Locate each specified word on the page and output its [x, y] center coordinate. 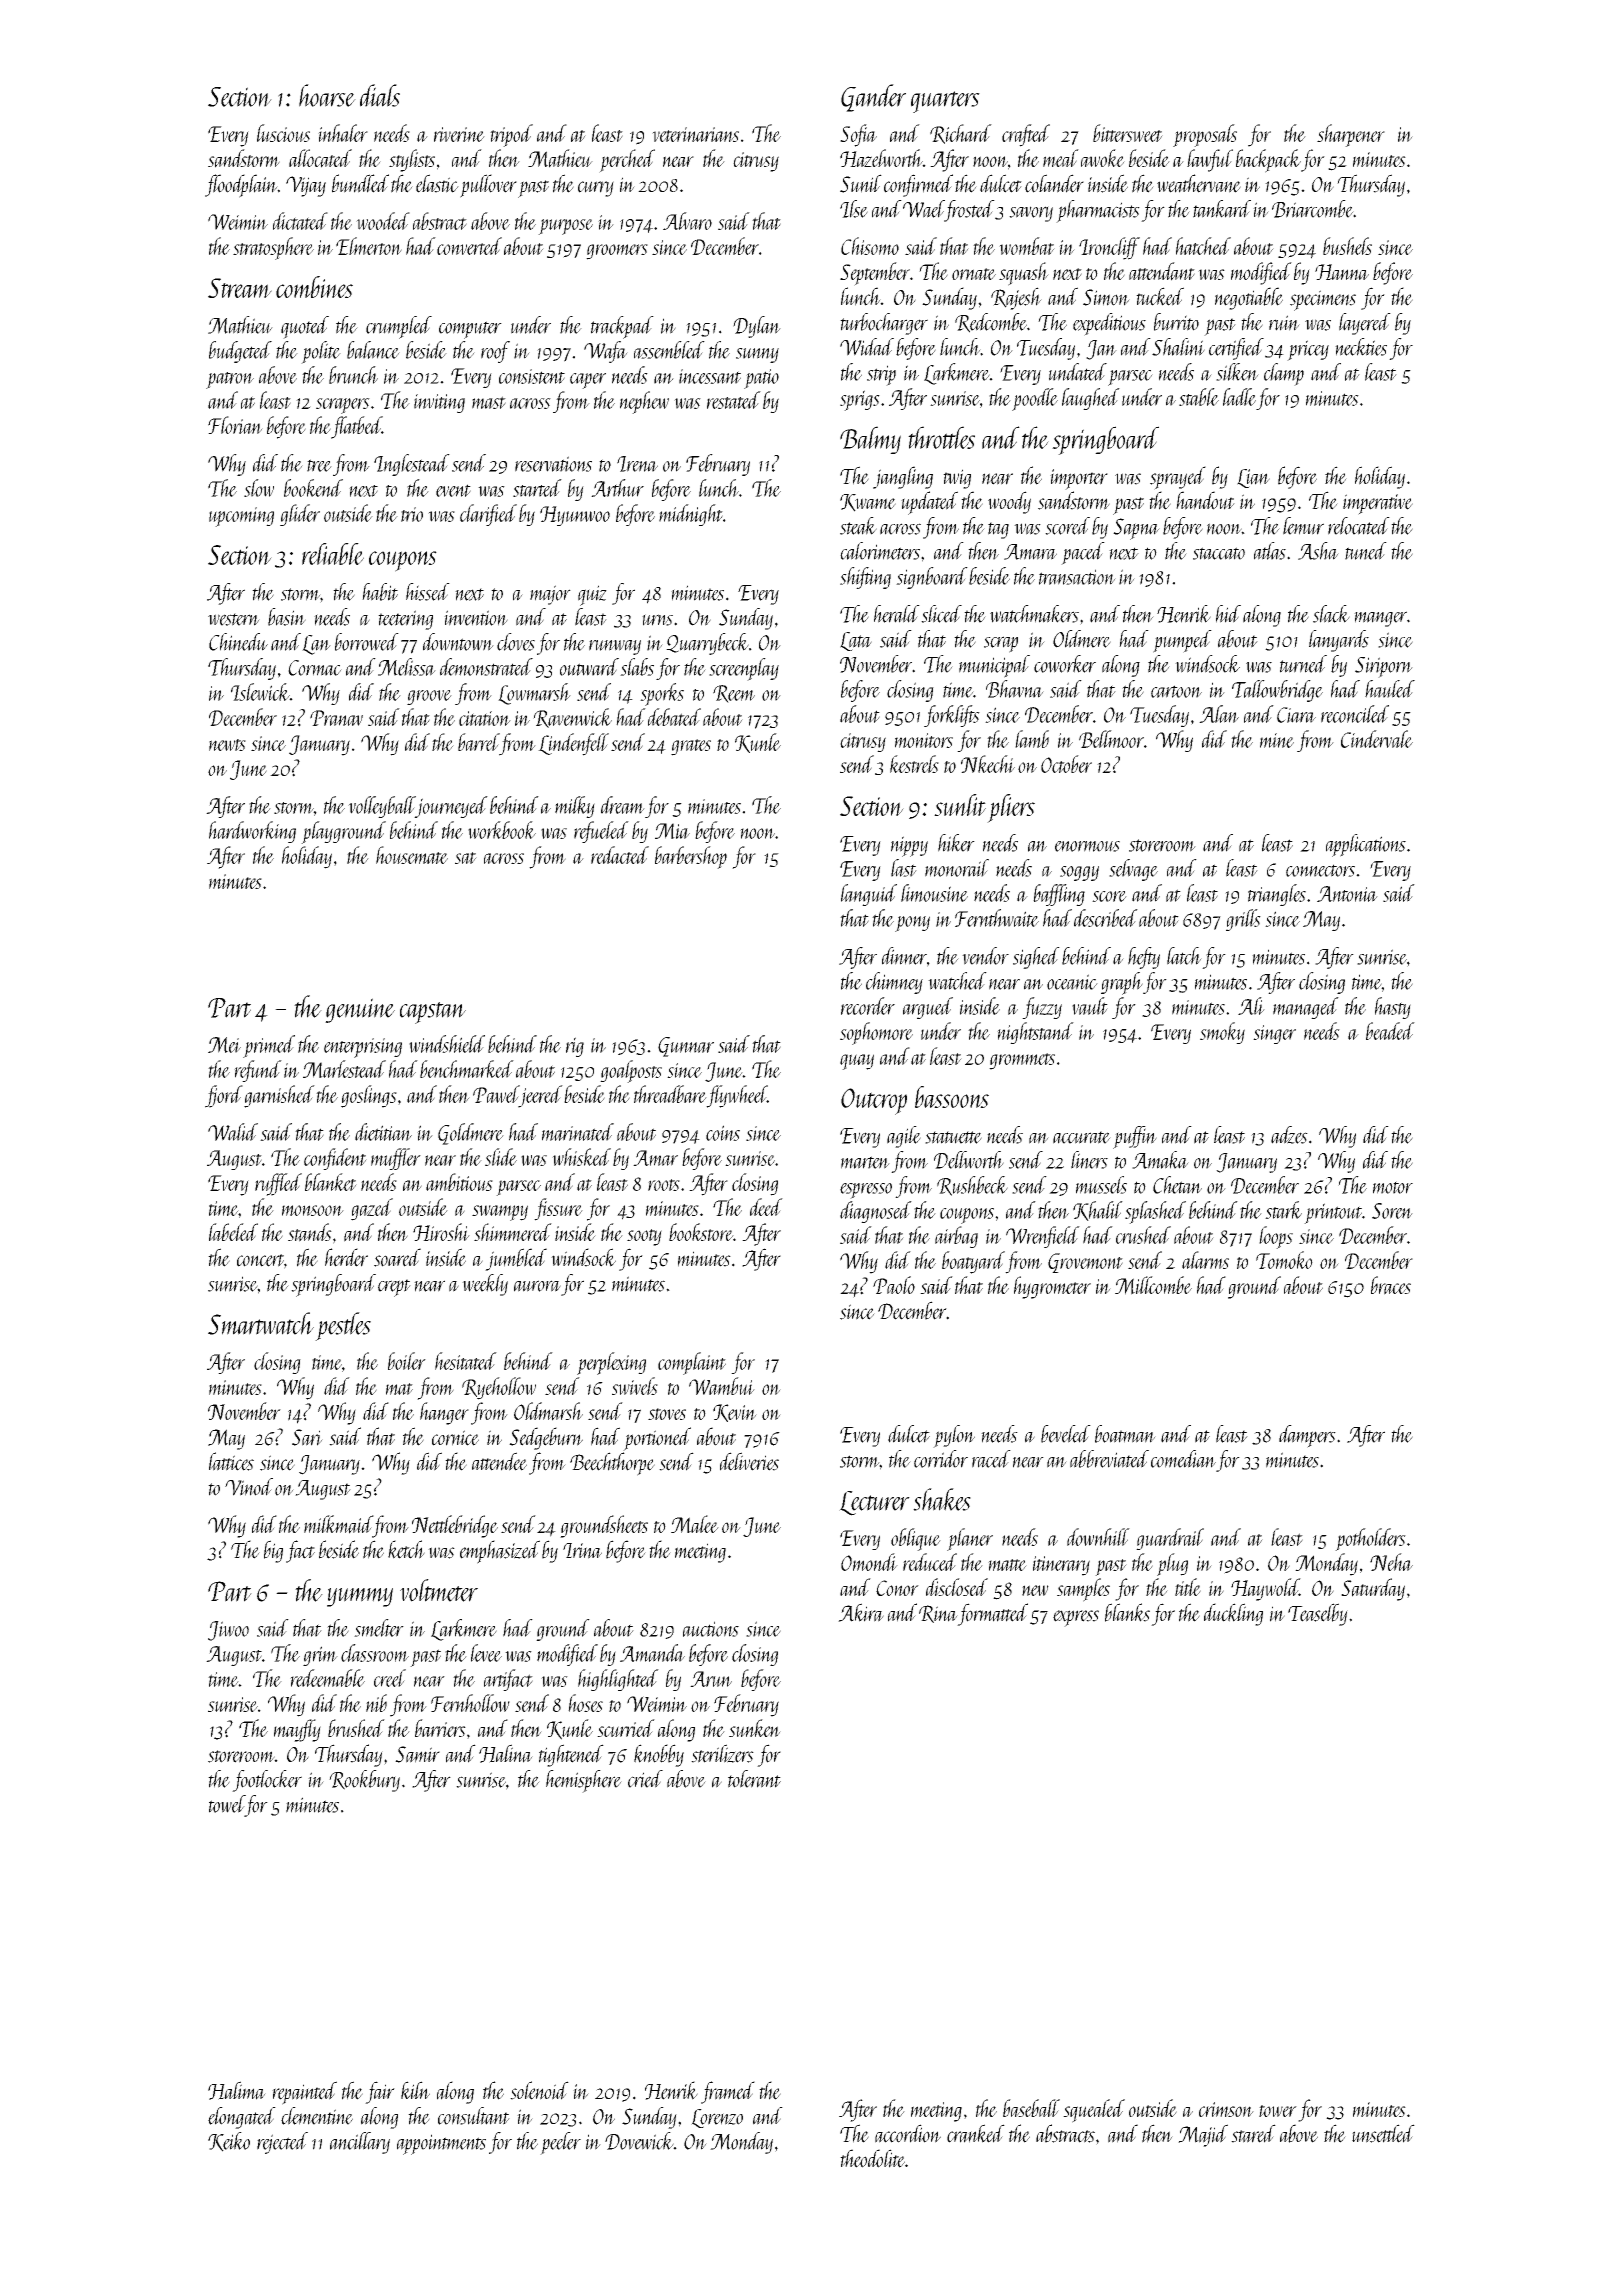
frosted [970, 211]
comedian [1183, 1459]
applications [1366, 845]
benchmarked [467, 1069]
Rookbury [364, 1781]
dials [380, 95]
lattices [231, 1461]
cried [645, 1779]
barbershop [691, 857]
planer [970, 1539]
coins [723, 1133]
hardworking [252, 832]
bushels [1347, 246]
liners [1089, 1160]
